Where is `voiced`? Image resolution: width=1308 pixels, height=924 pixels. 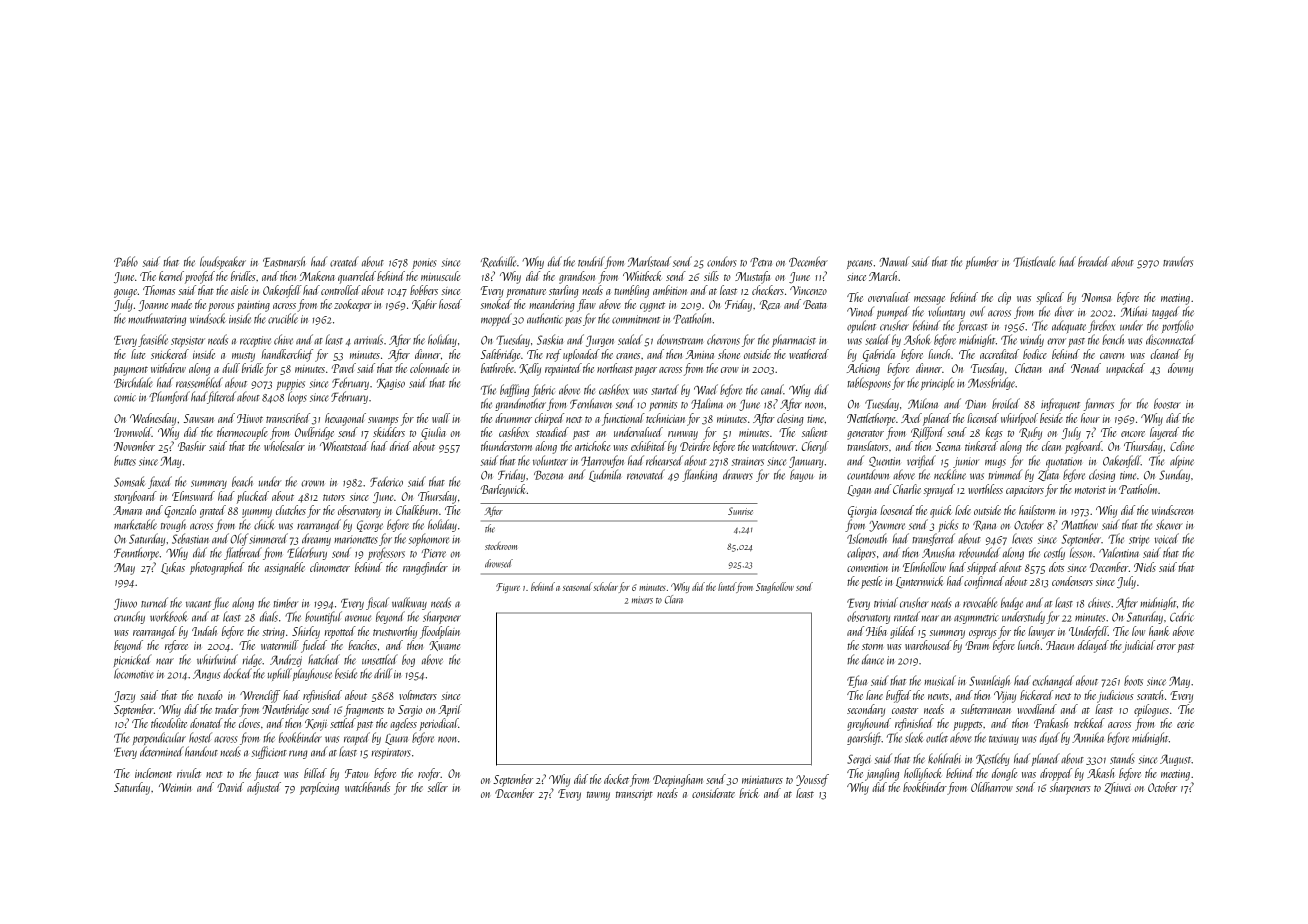
voiced is located at coordinates (1167, 538).
